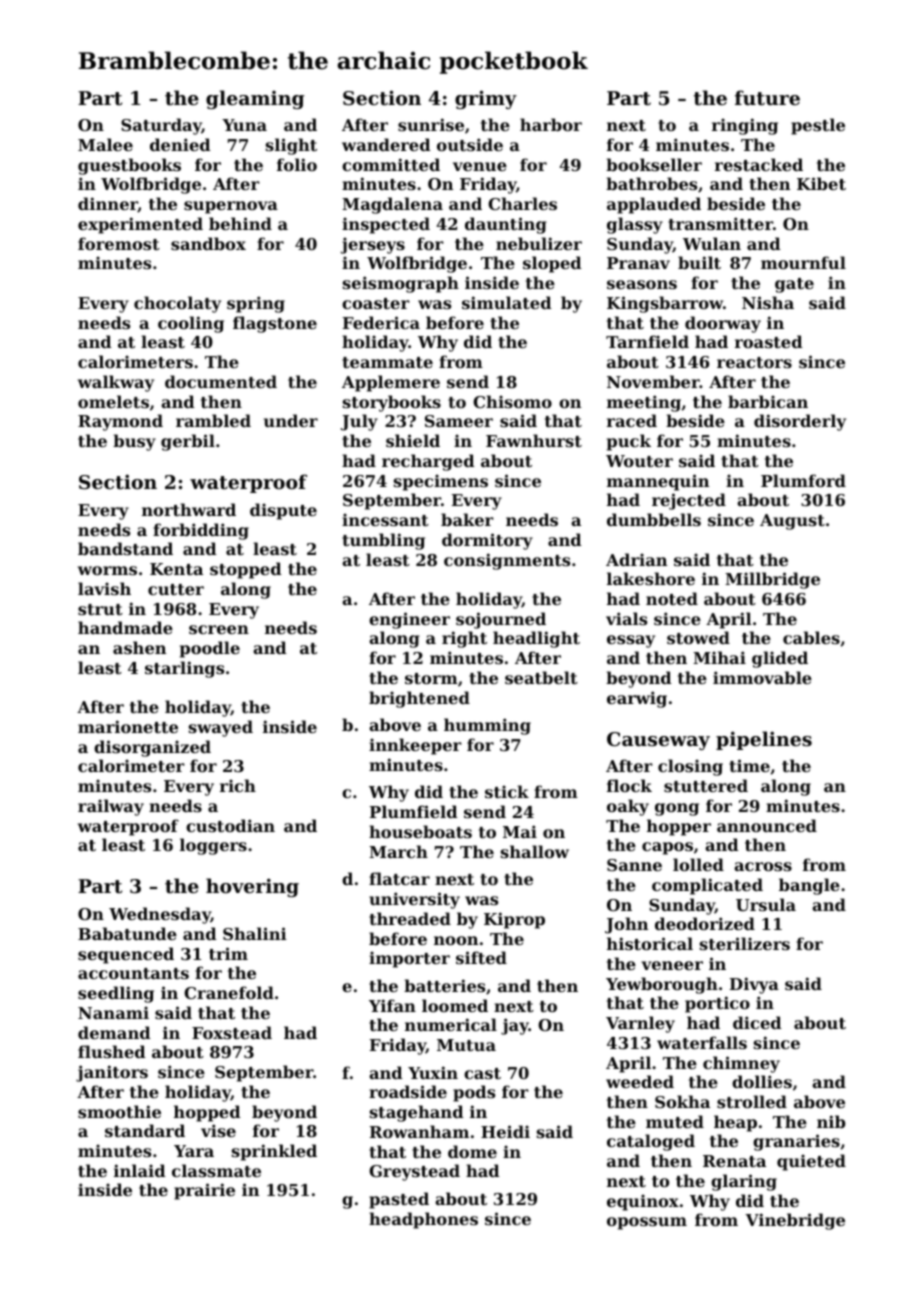 The width and height of the page is (924, 1308). I want to click on earwig, so click(637, 699).
